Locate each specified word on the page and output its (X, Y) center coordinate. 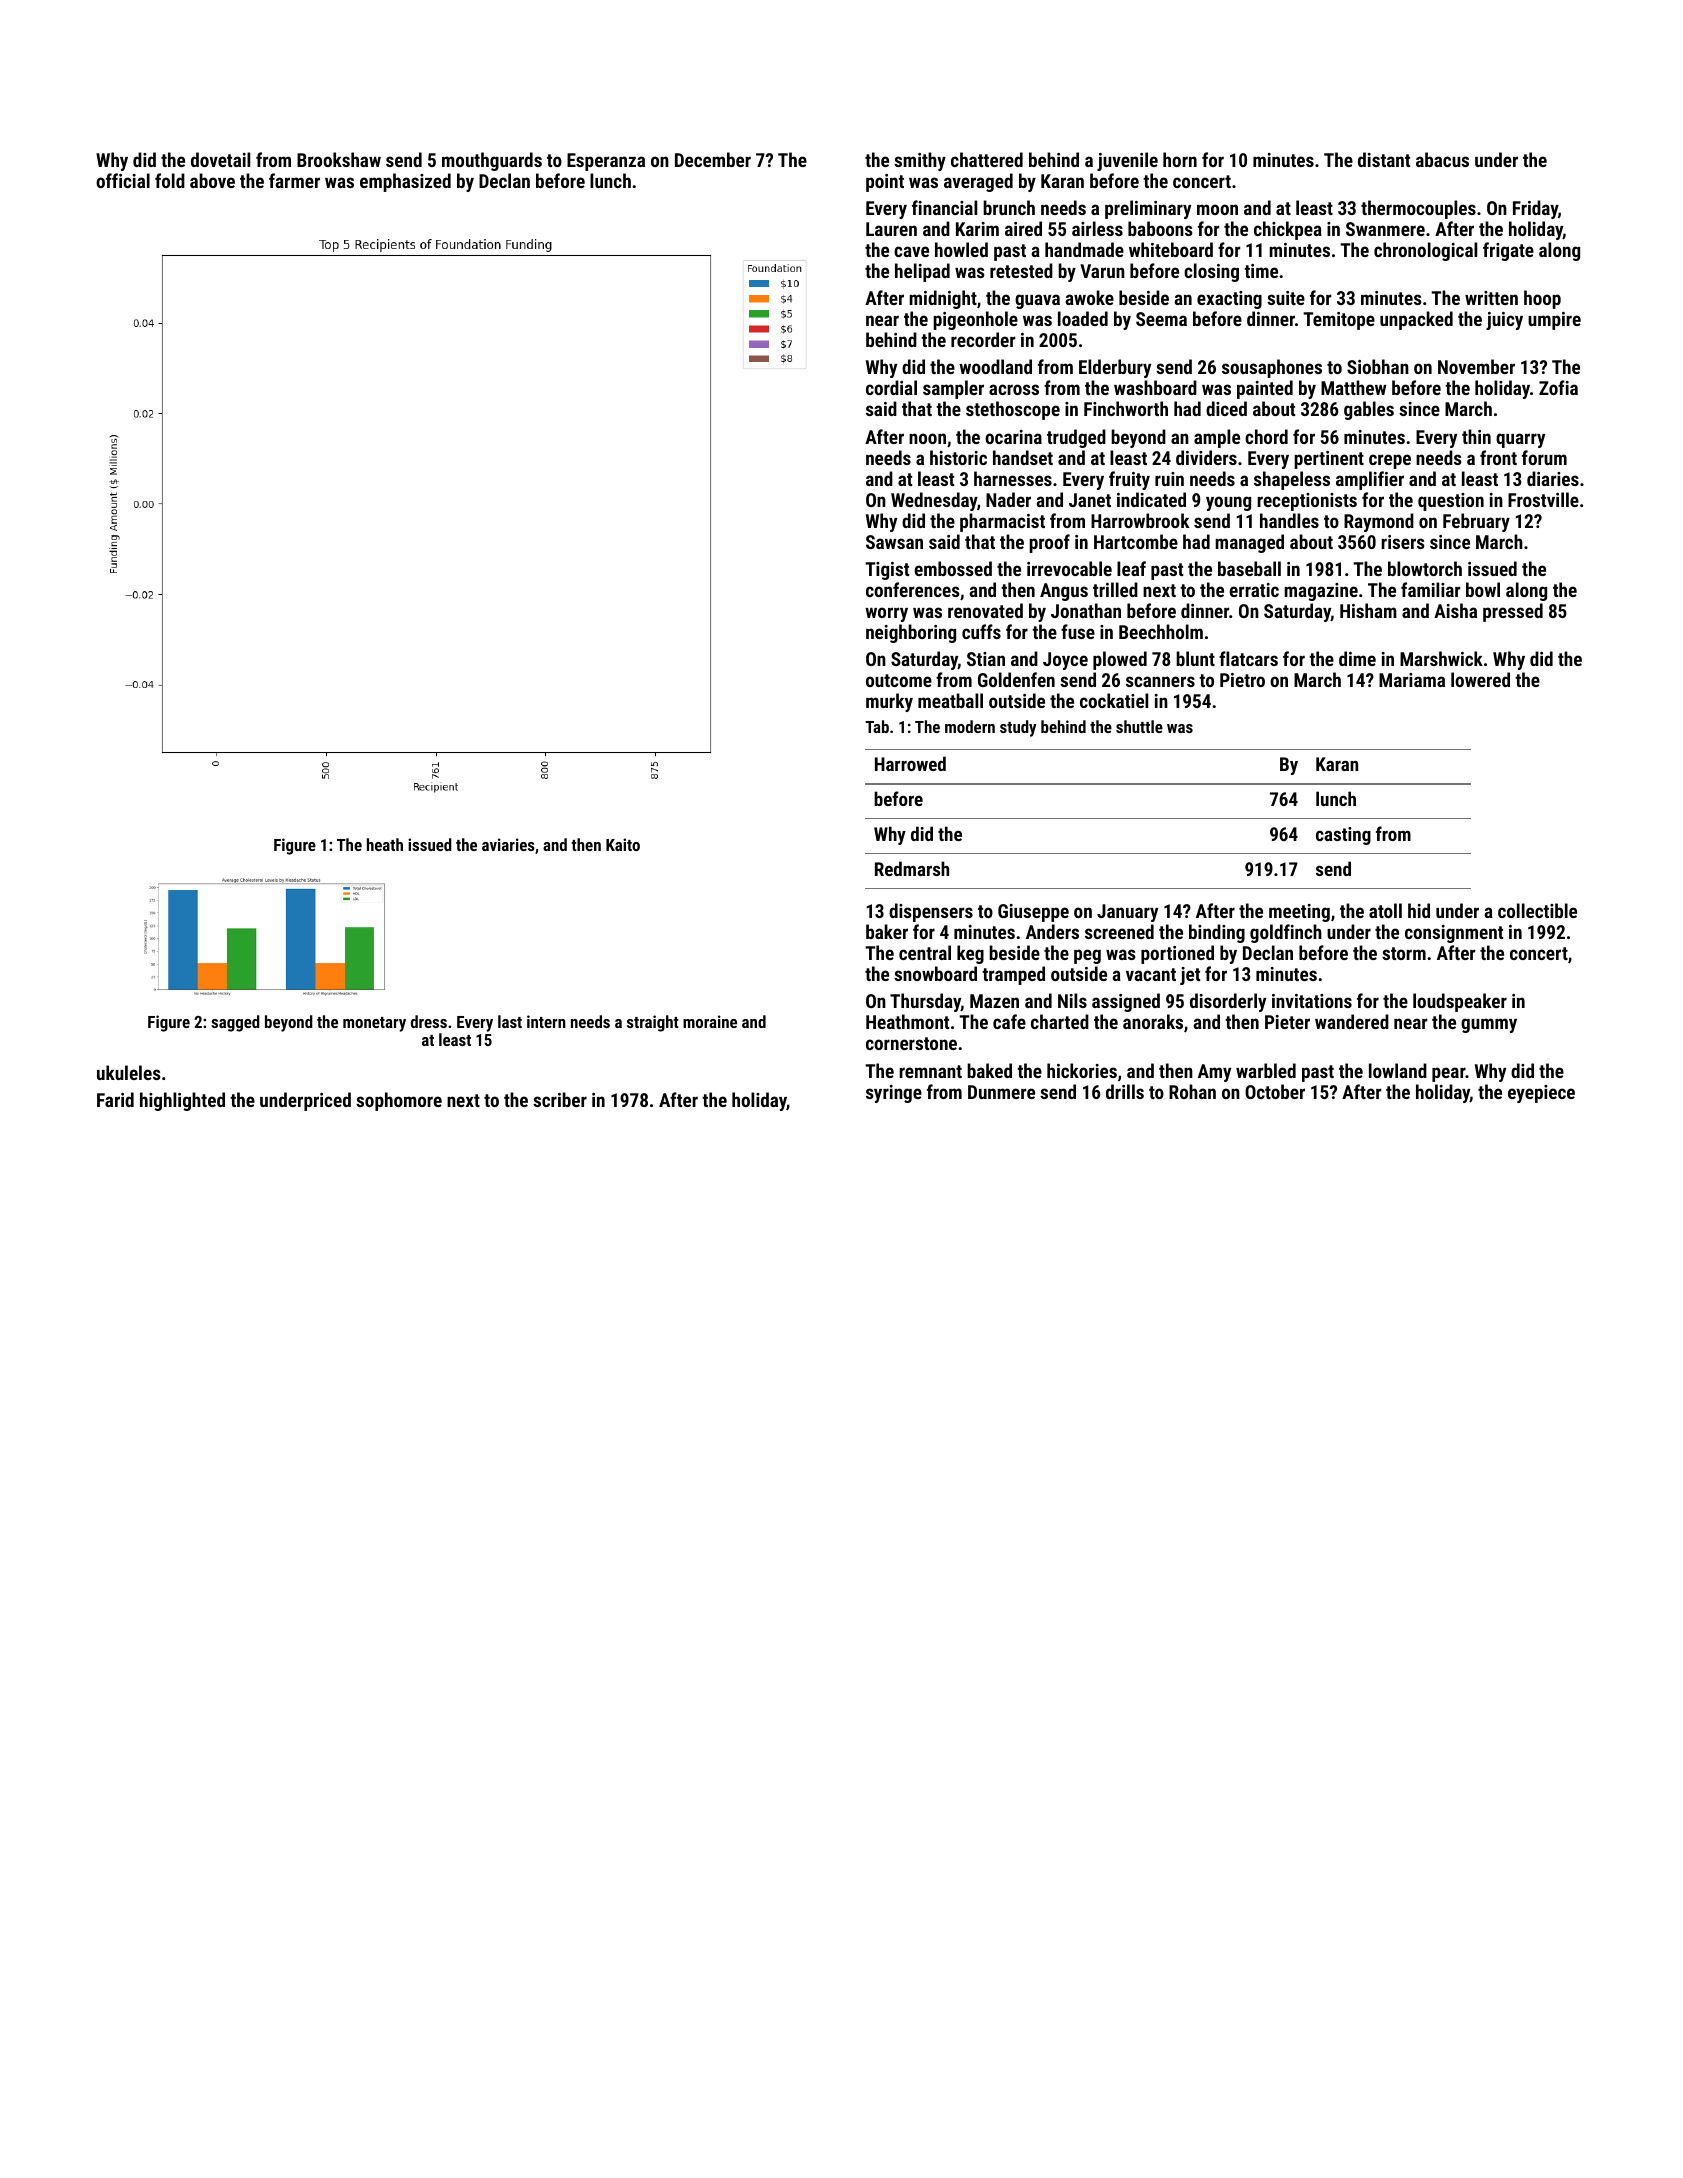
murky (889, 702)
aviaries (508, 844)
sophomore (399, 1101)
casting (1343, 836)
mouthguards (492, 161)
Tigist (887, 571)
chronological (1425, 251)
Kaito (623, 844)
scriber (560, 1099)
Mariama (1412, 680)
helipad (922, 272)
